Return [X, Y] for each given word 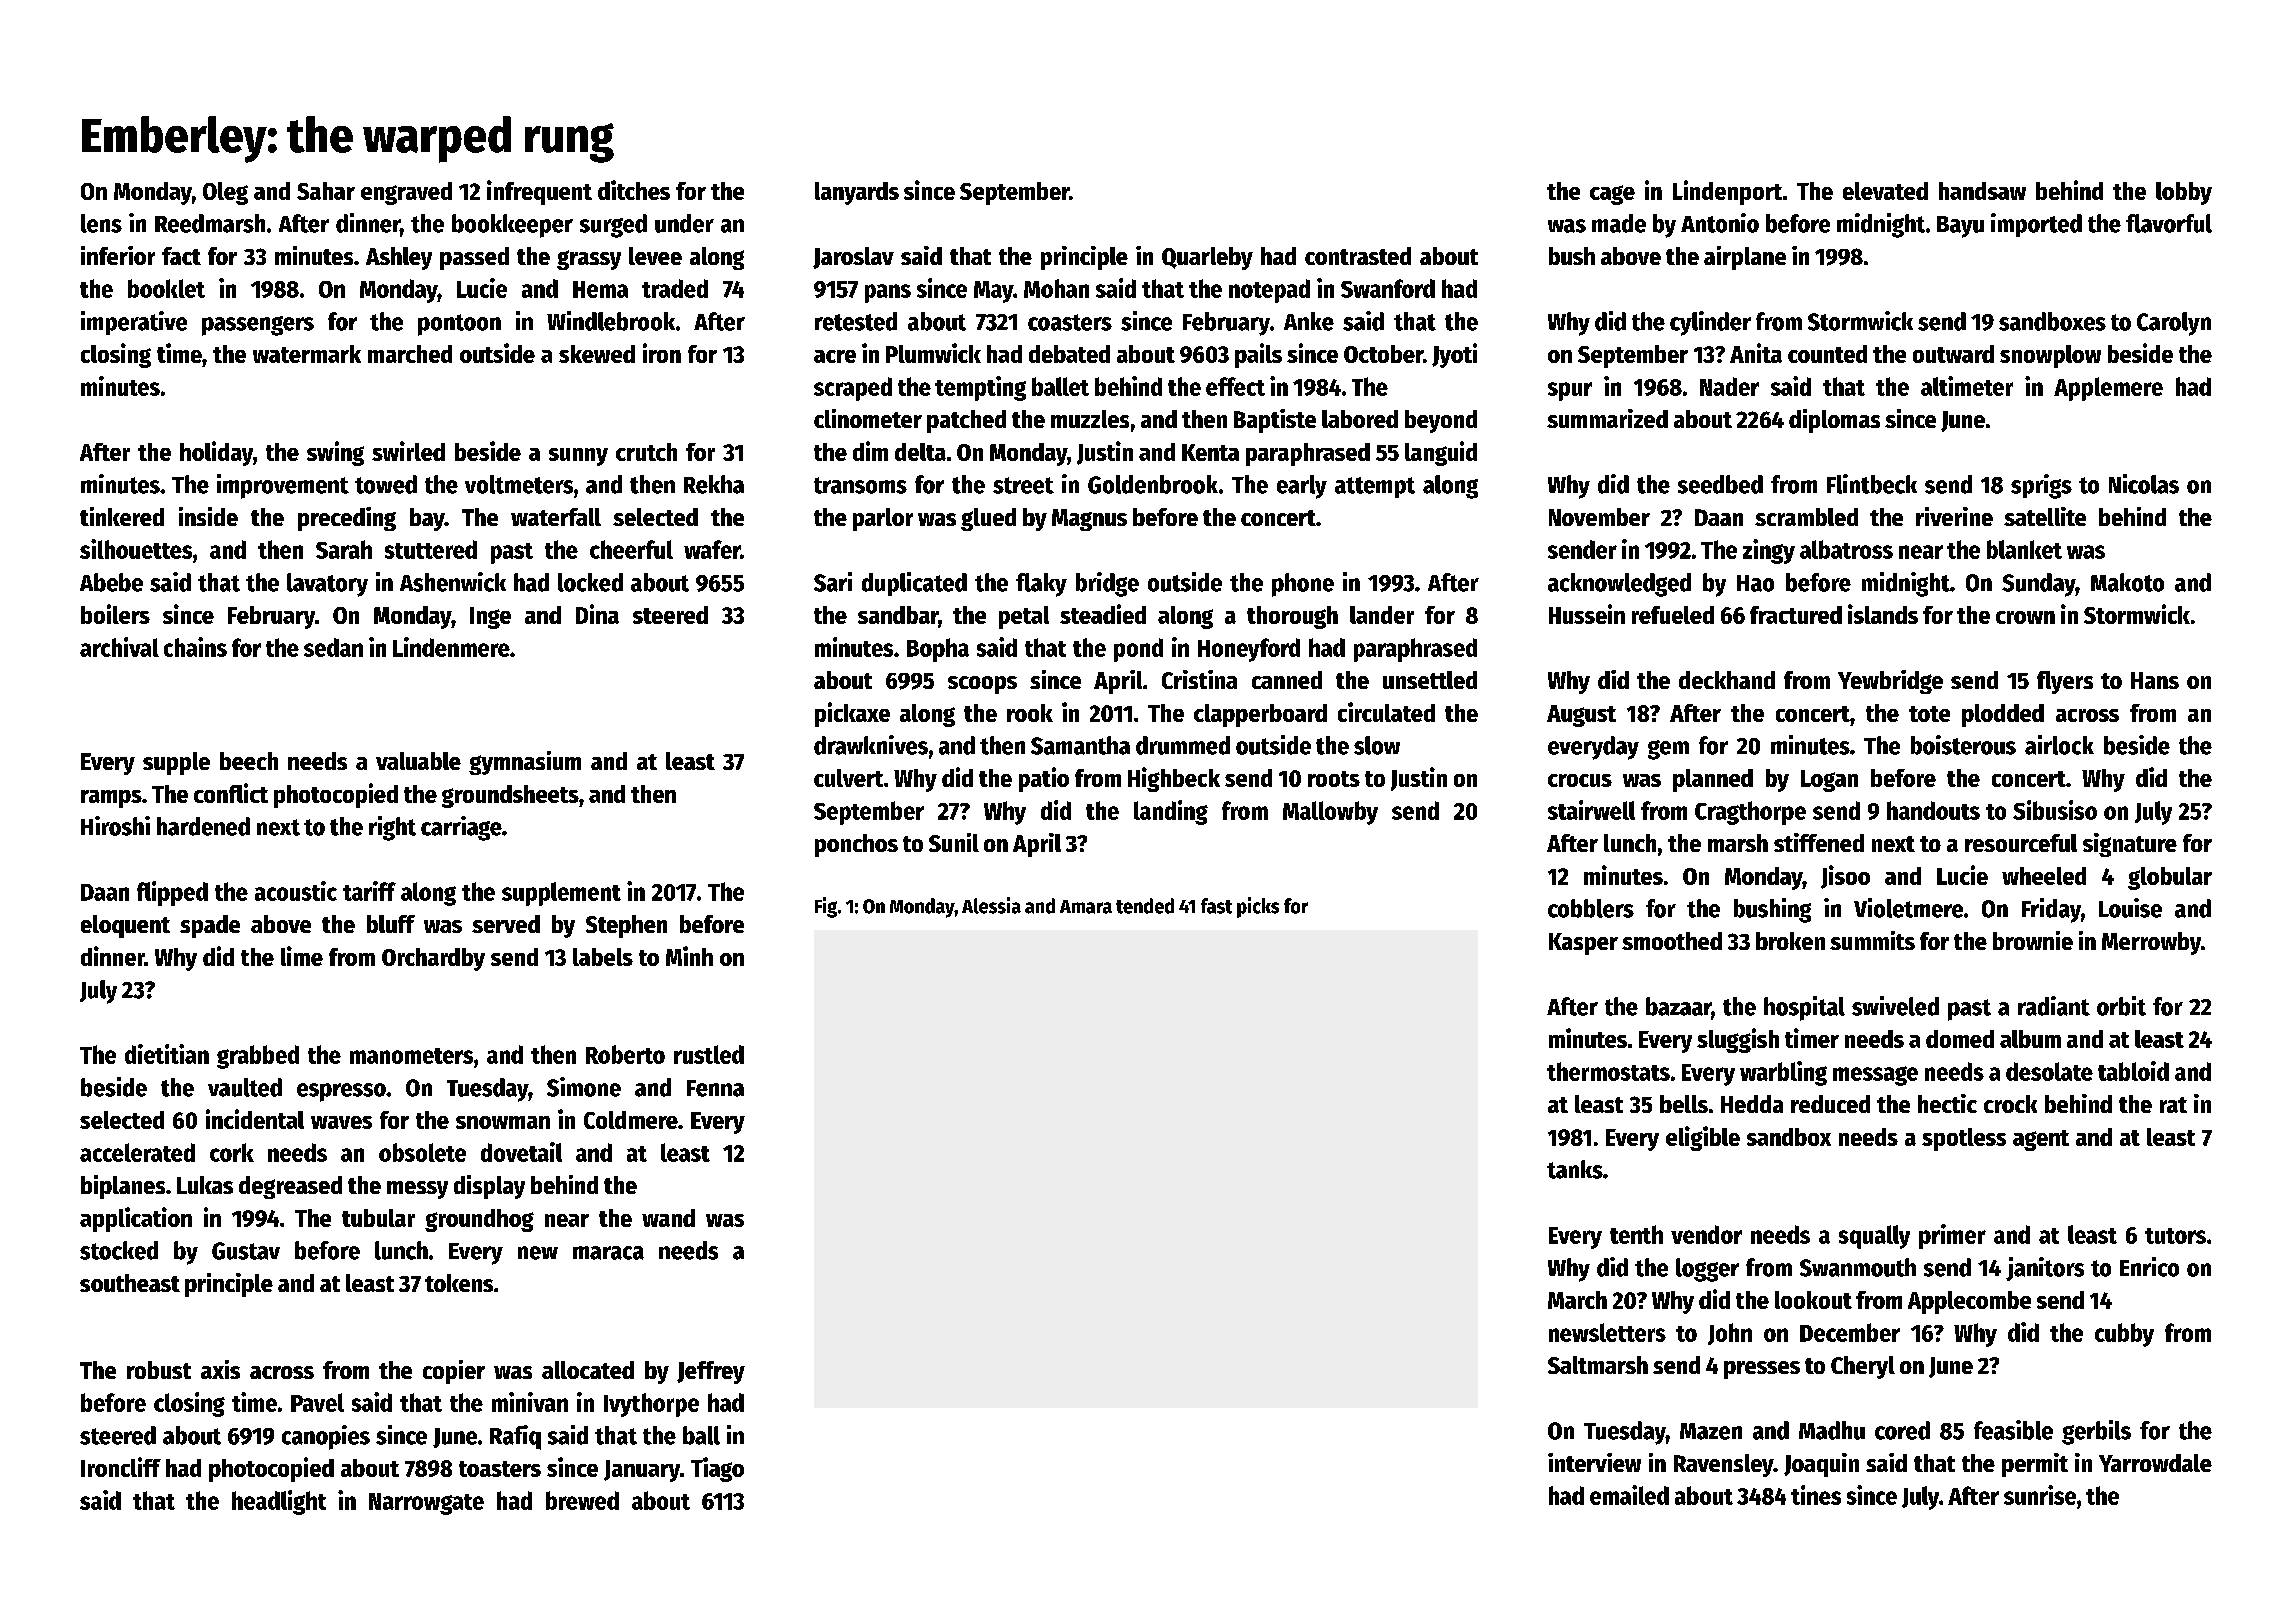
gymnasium [525, 763]
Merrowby [2151, 943]
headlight [279, 1502]
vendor [1706, 1234]
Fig [826, 907]
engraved [406, 193]
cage [1612, 195]
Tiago [717, 1469]
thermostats [1608, 1071]
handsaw [1982, 191]
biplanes [123, 1187]
